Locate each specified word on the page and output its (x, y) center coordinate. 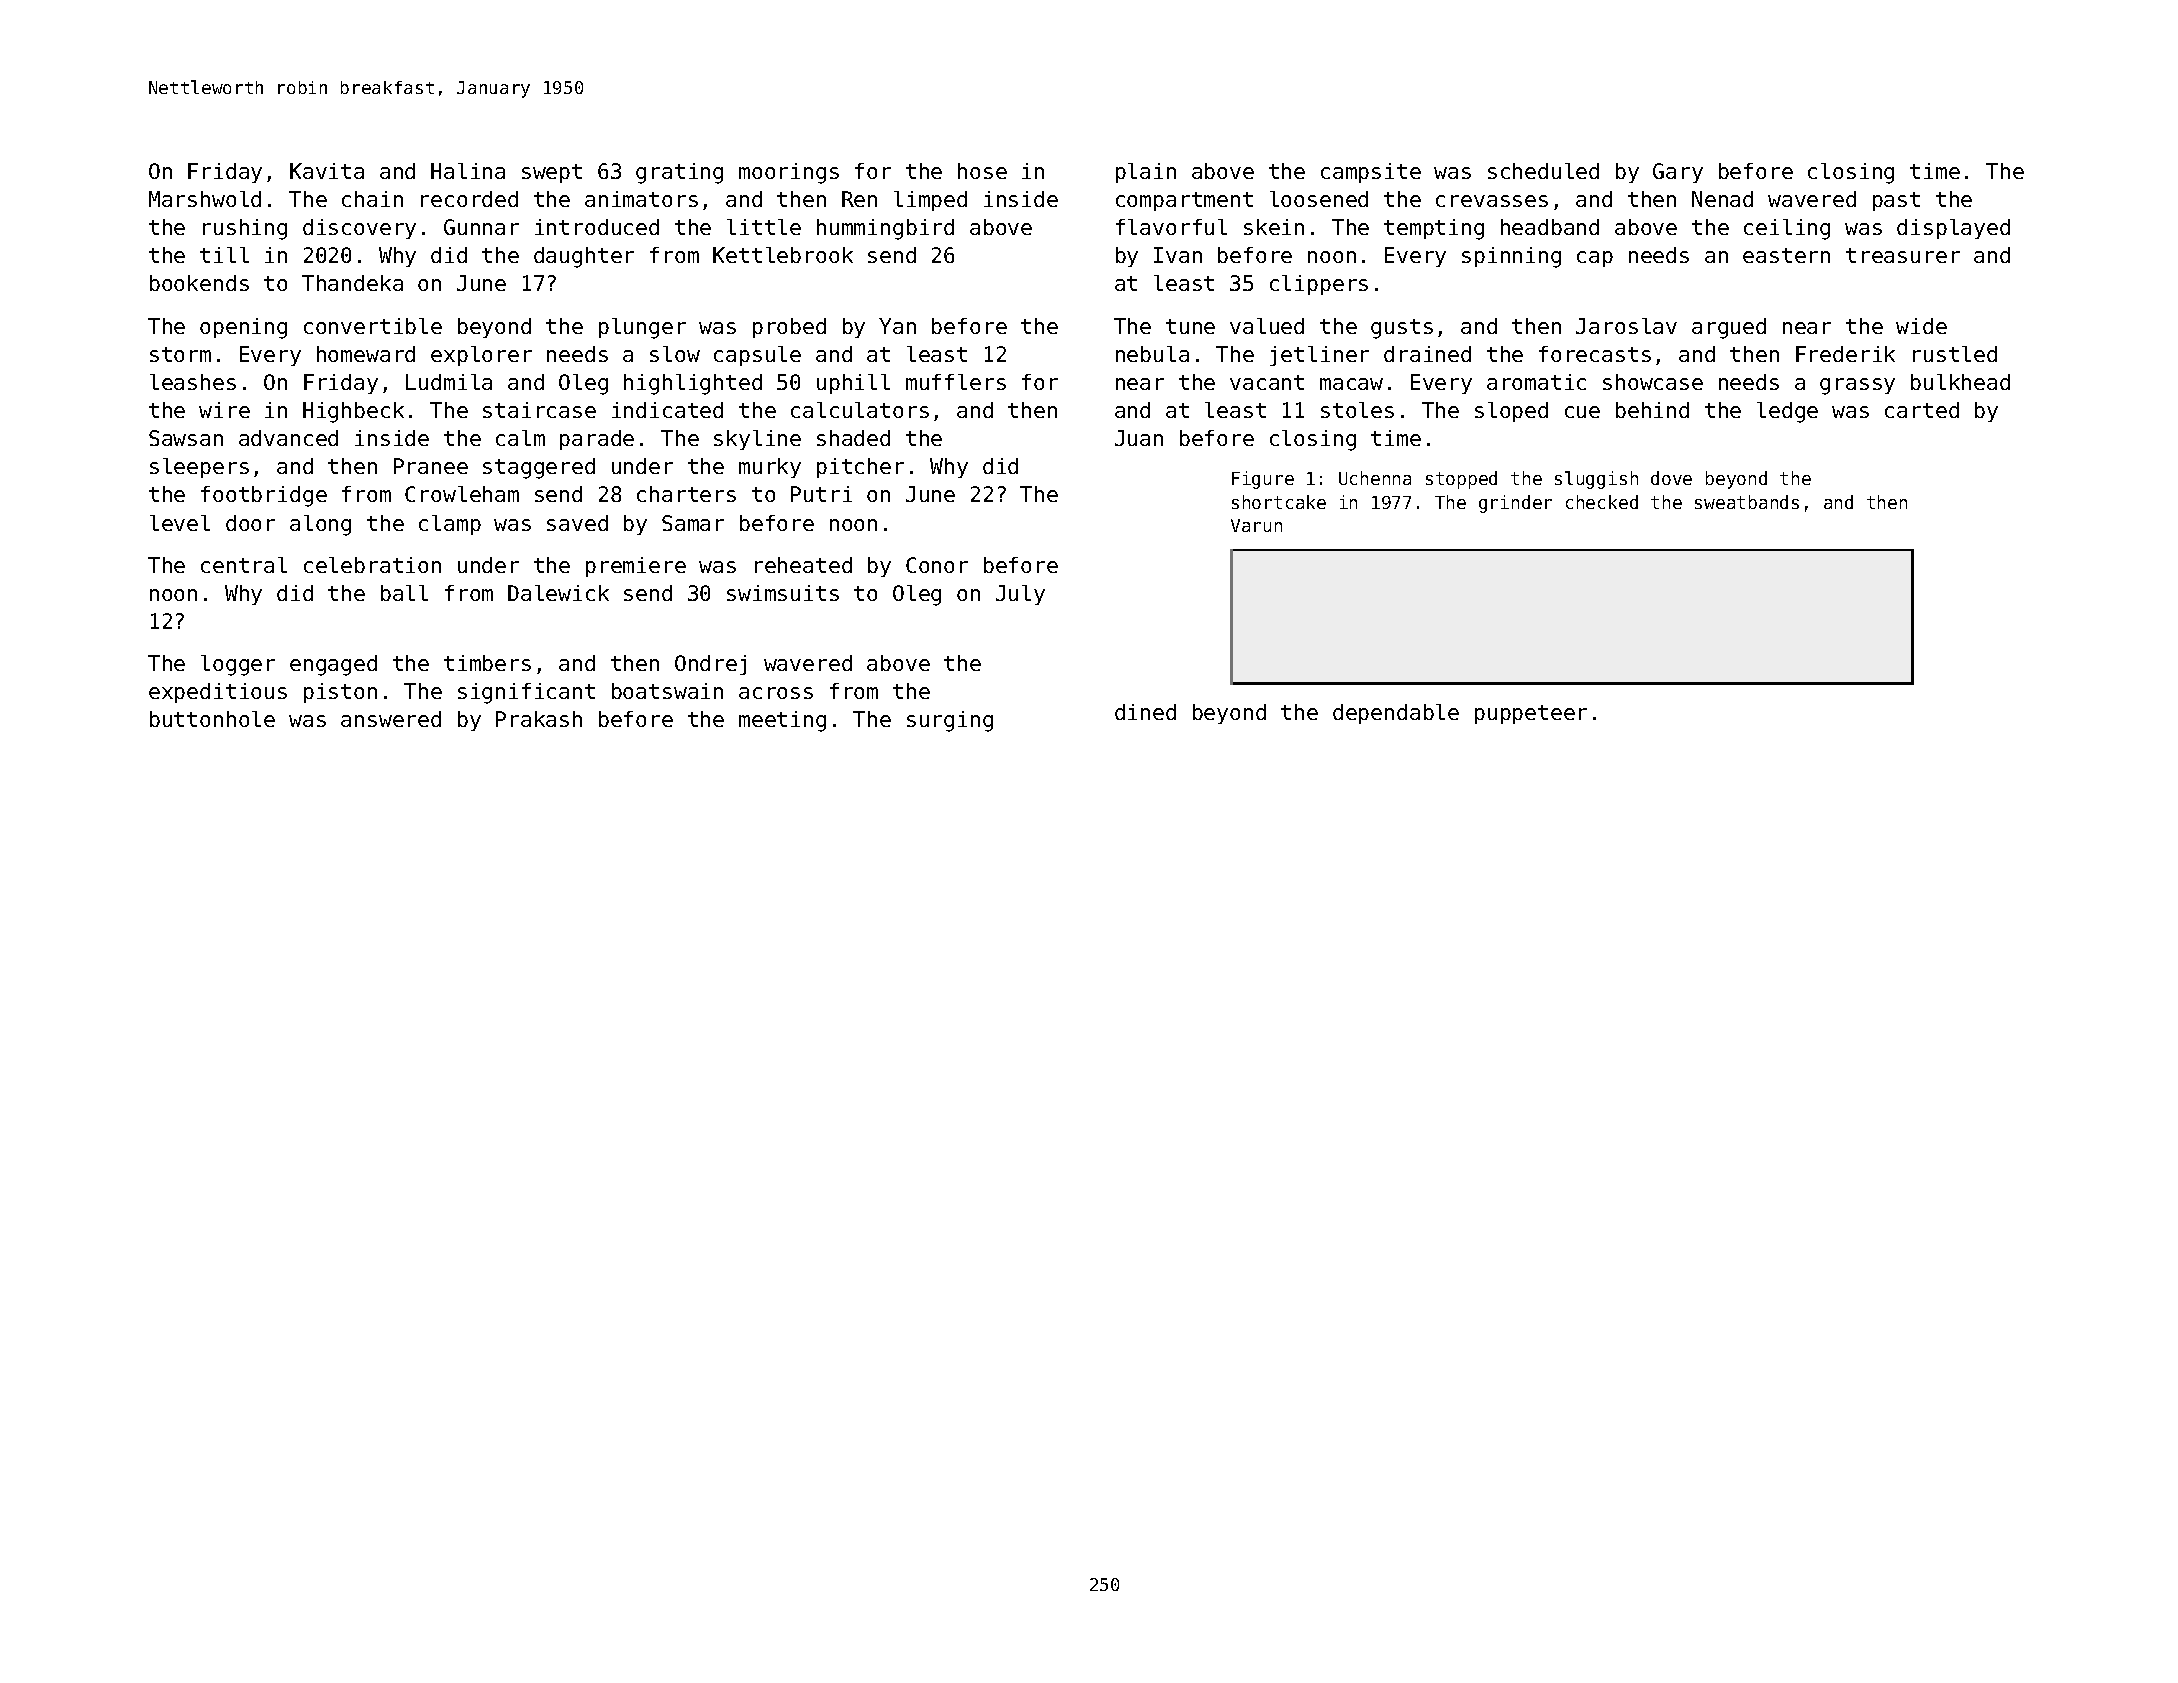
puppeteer (1531, 714)
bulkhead (1960, 382)
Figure (1263, 480)
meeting (782, 721)
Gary (1678, 173)
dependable (1396, 714)
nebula (1152, 354)
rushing (245, 229)
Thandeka (352, 283)
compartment (1184, 201)
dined (1145, 712)
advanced (288, 438)
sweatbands (1747, 502)
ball (404, 593)
